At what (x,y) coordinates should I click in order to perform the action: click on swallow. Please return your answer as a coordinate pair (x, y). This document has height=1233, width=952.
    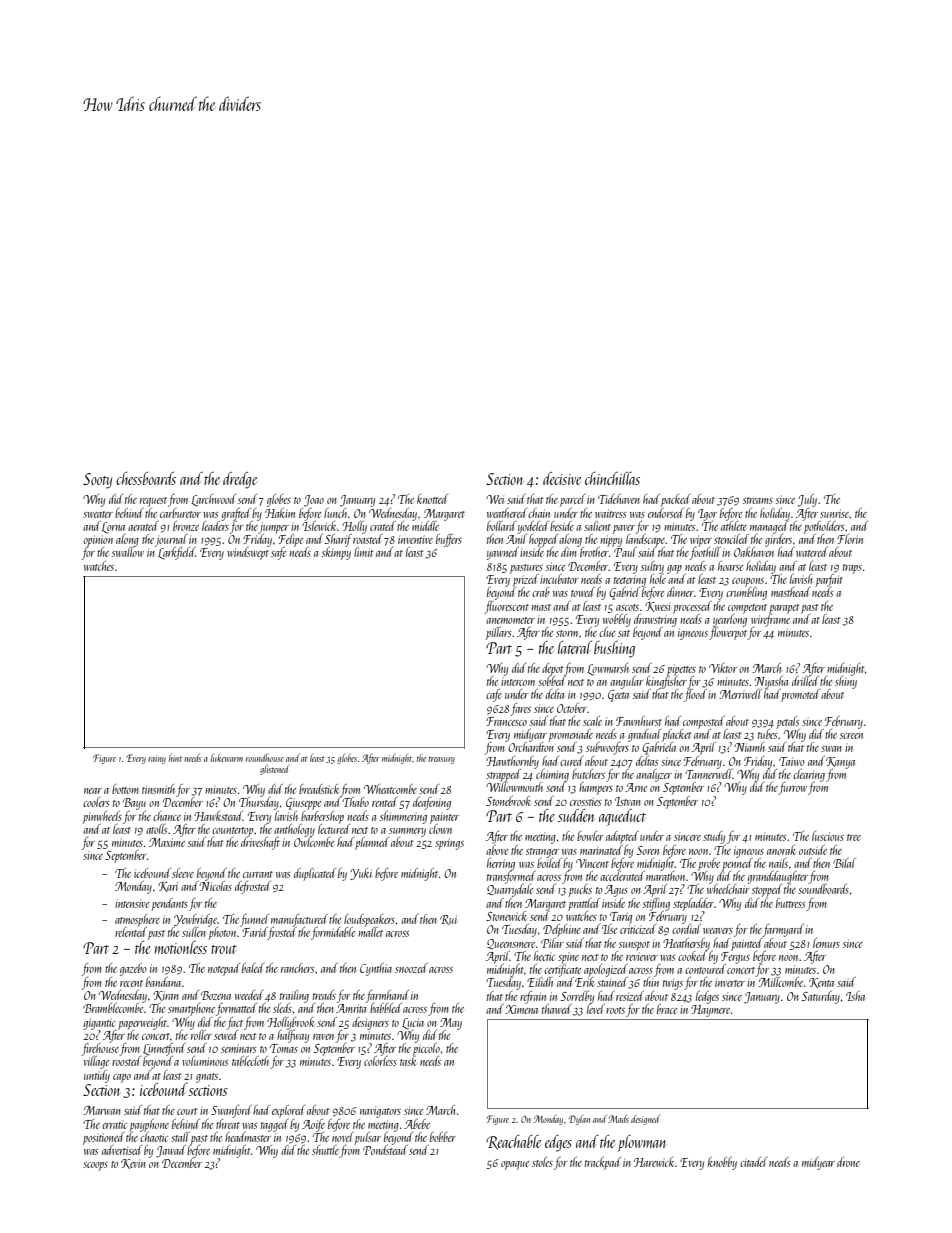
    Looking at the image, I should click on (128, 552).
